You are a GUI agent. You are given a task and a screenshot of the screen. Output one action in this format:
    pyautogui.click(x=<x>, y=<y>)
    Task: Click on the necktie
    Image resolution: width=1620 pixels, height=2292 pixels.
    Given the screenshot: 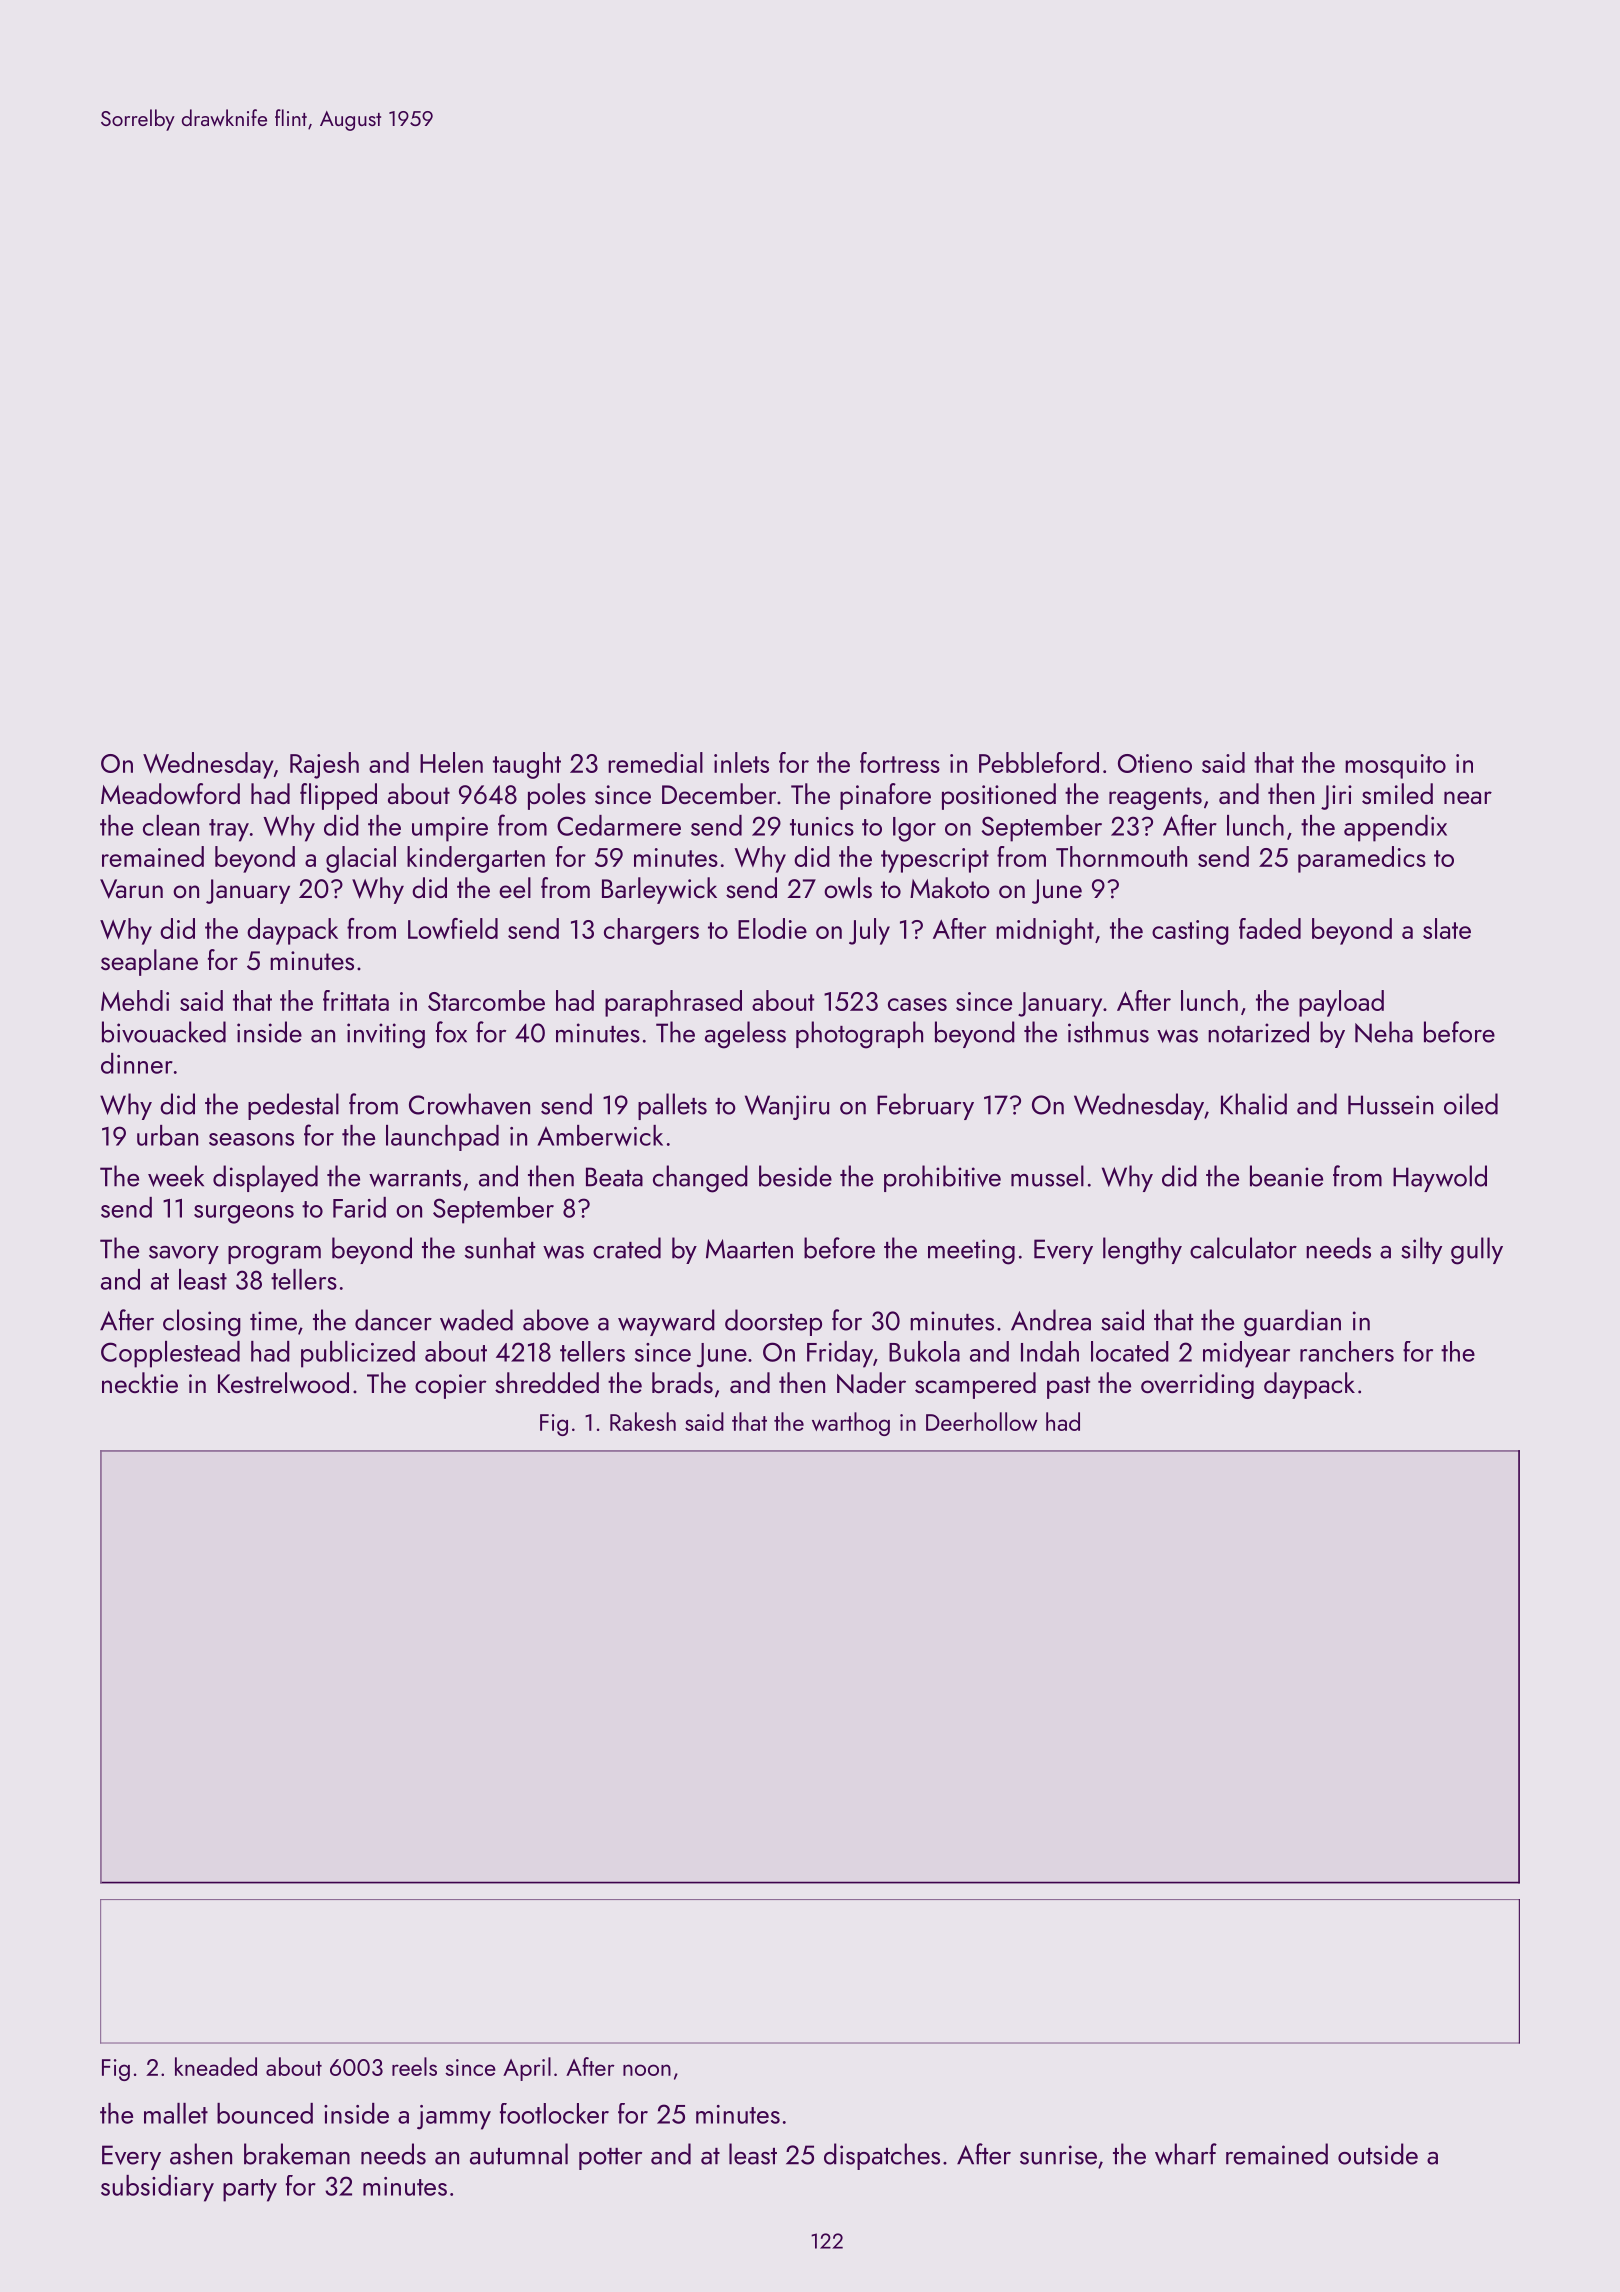 What is the action you would take?
    pyautogui.click(x=140, y=1382)
